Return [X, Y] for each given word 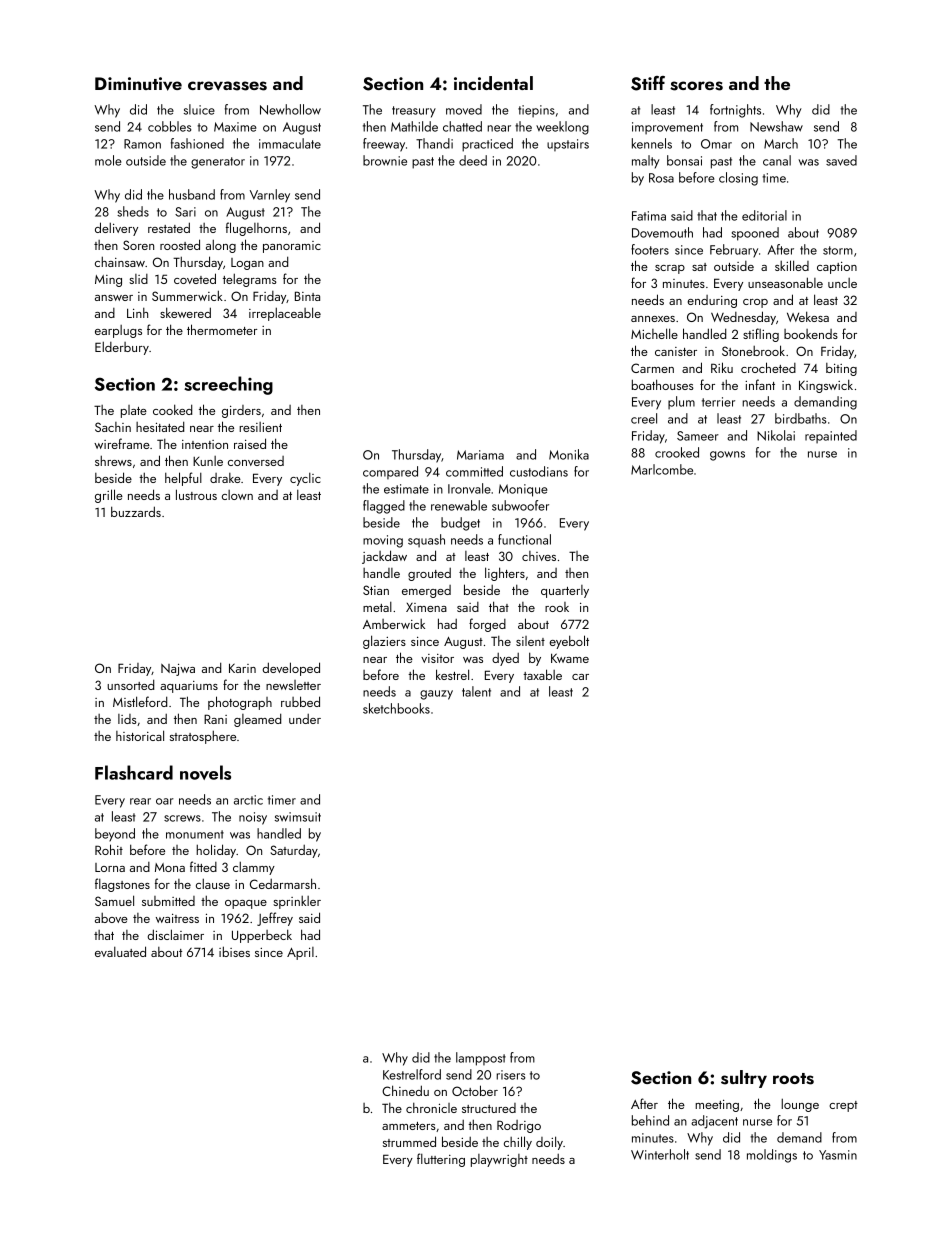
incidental [493, 83]
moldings [772, 1156]
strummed [409, 1141]
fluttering [441, 1160]
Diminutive [138, 84]
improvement [667, 128]
